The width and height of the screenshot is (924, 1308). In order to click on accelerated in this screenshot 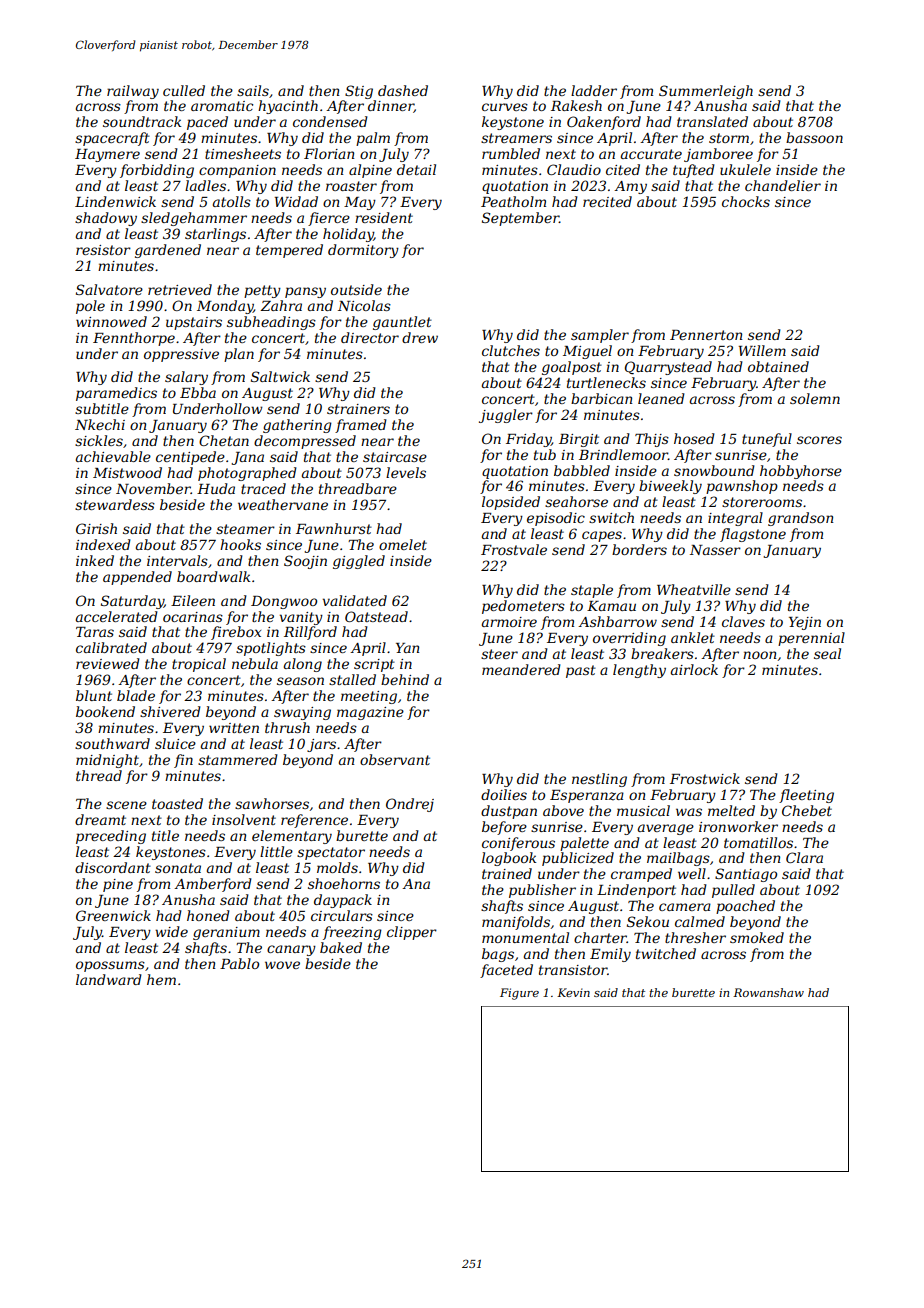, I will do `click(117, 616)`.
